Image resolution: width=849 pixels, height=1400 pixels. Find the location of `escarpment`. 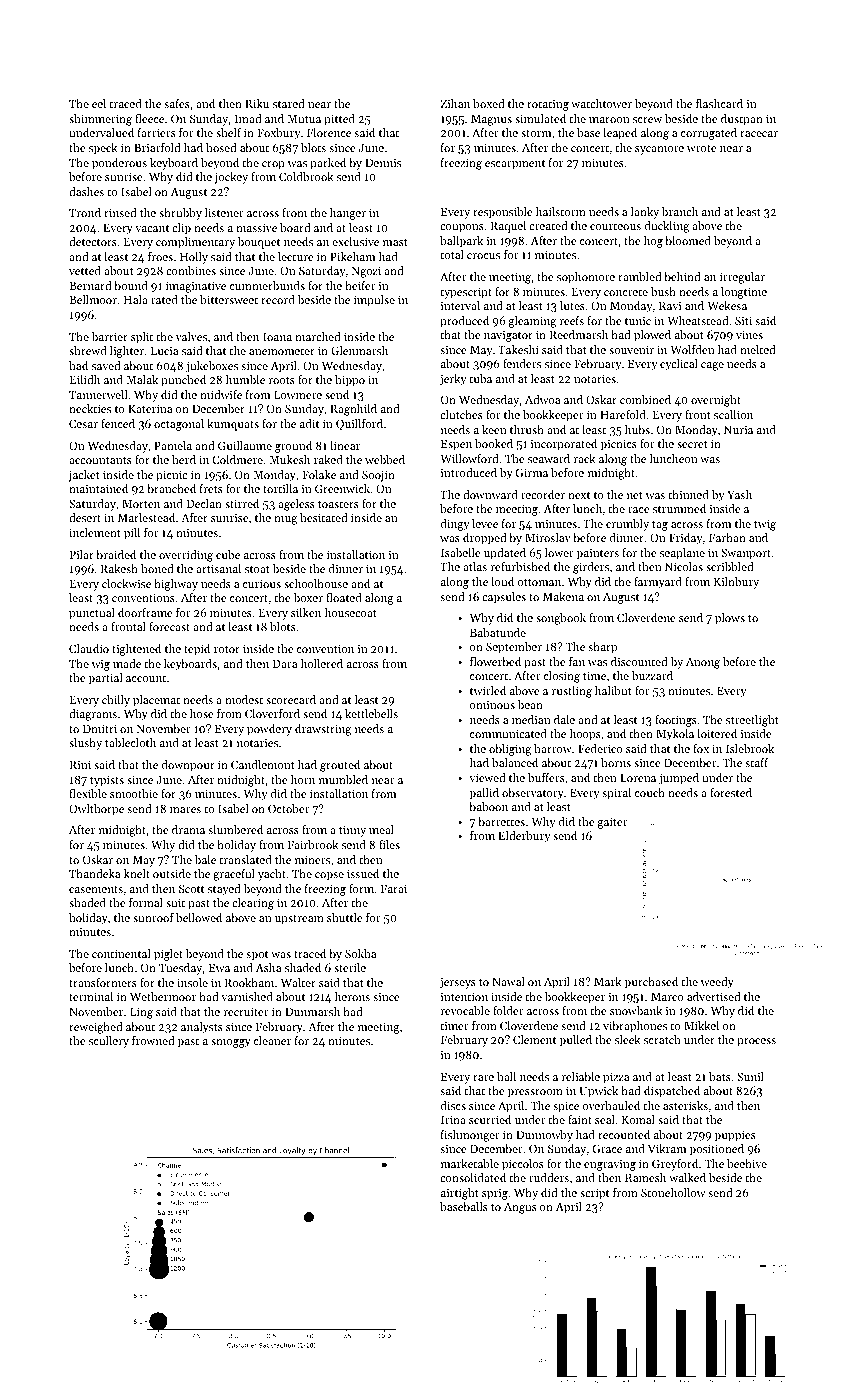

escarpment is located at coordinates (515, 165).
